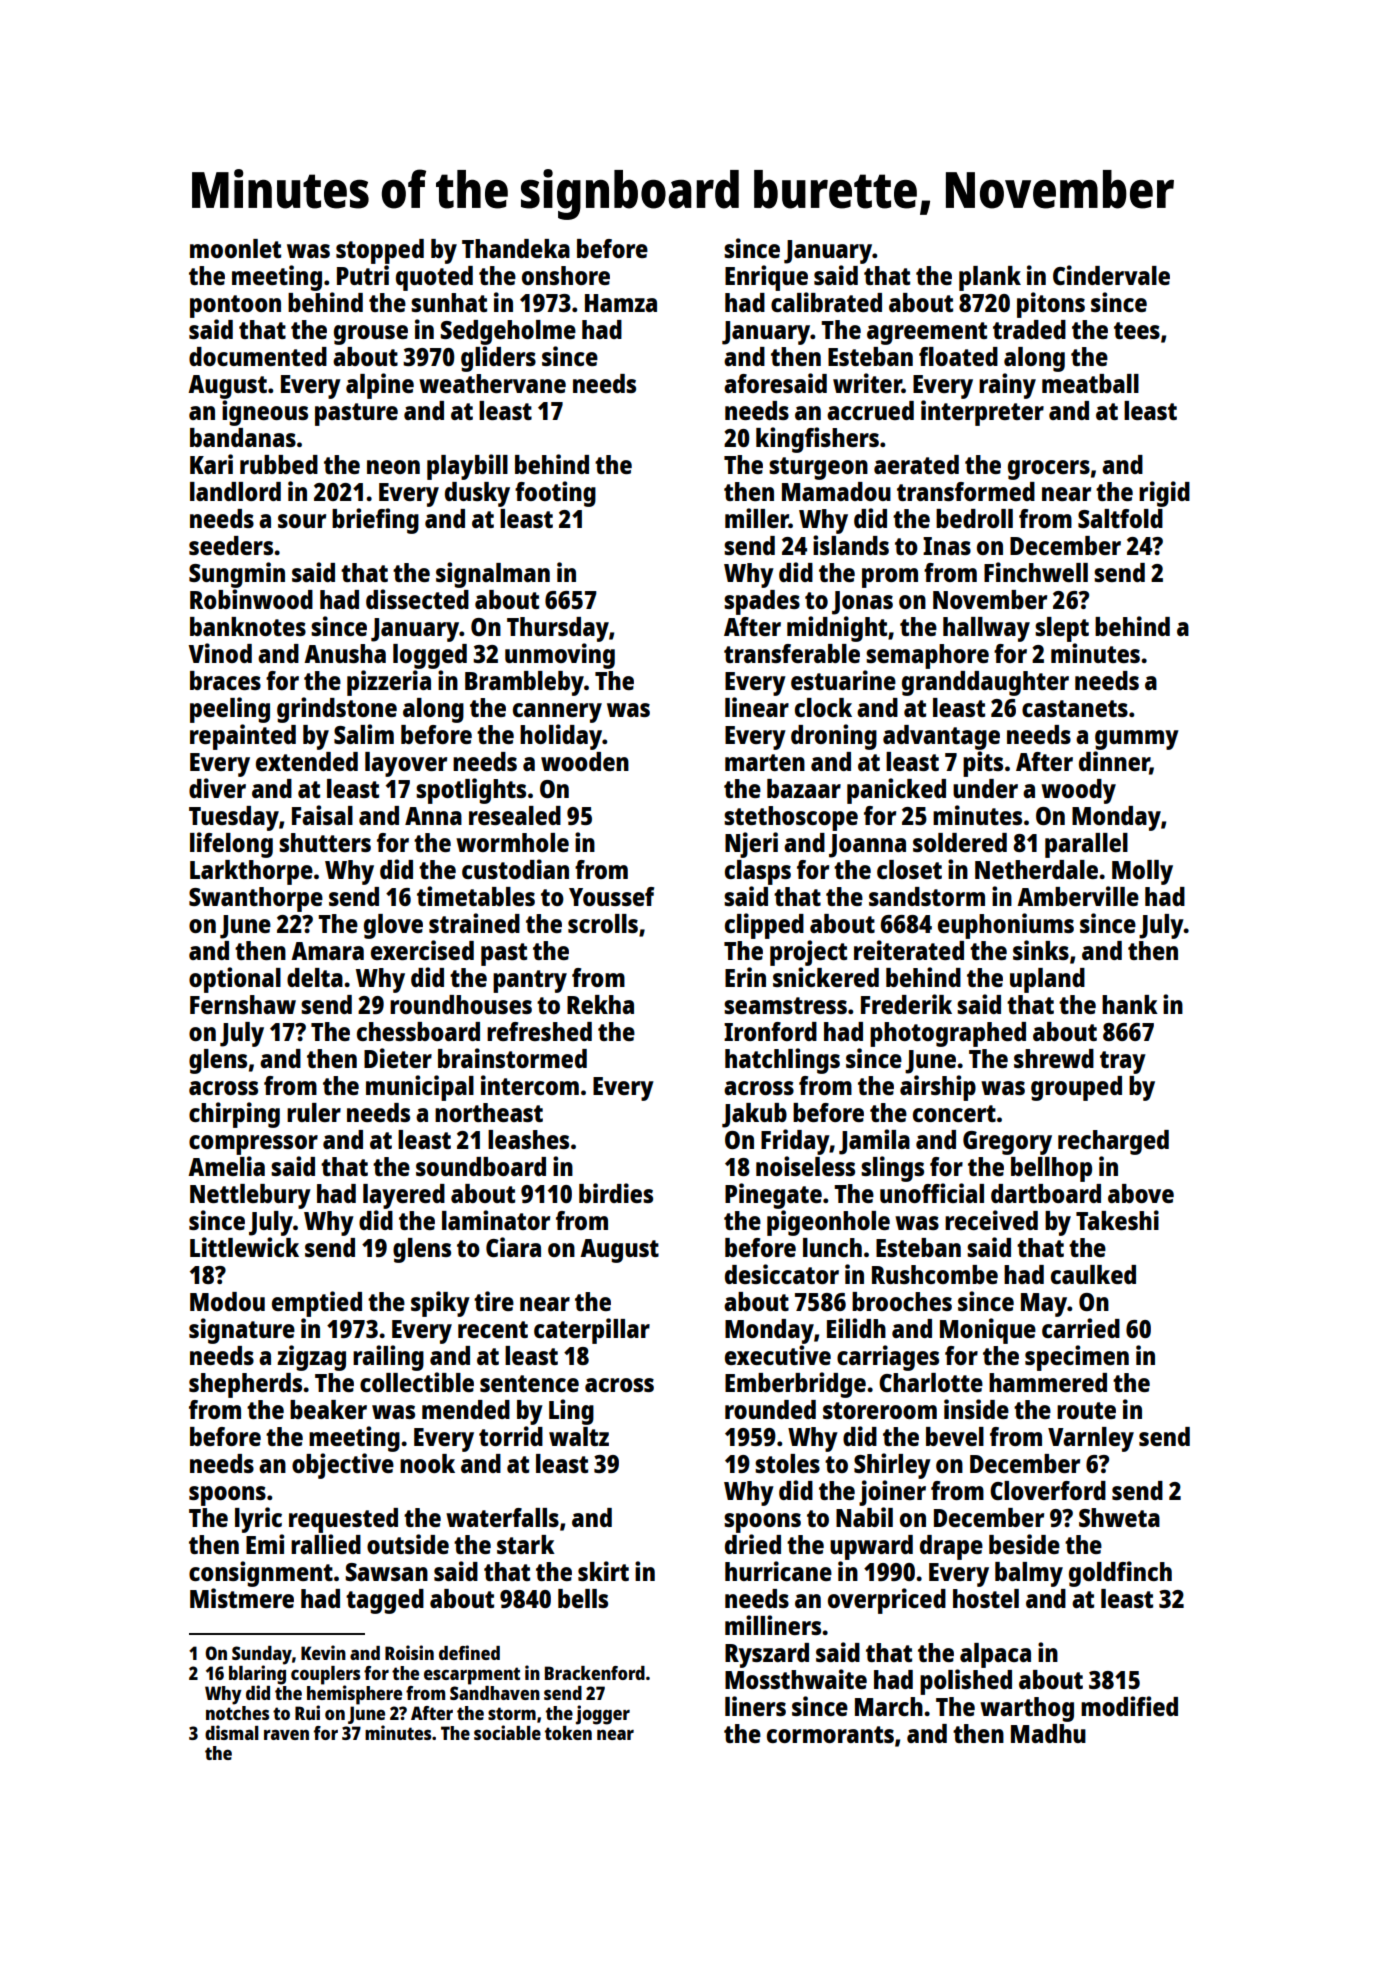  Describe the element at coordinates (1120, 1574) in the document. I see `goldfinch` at that location.
